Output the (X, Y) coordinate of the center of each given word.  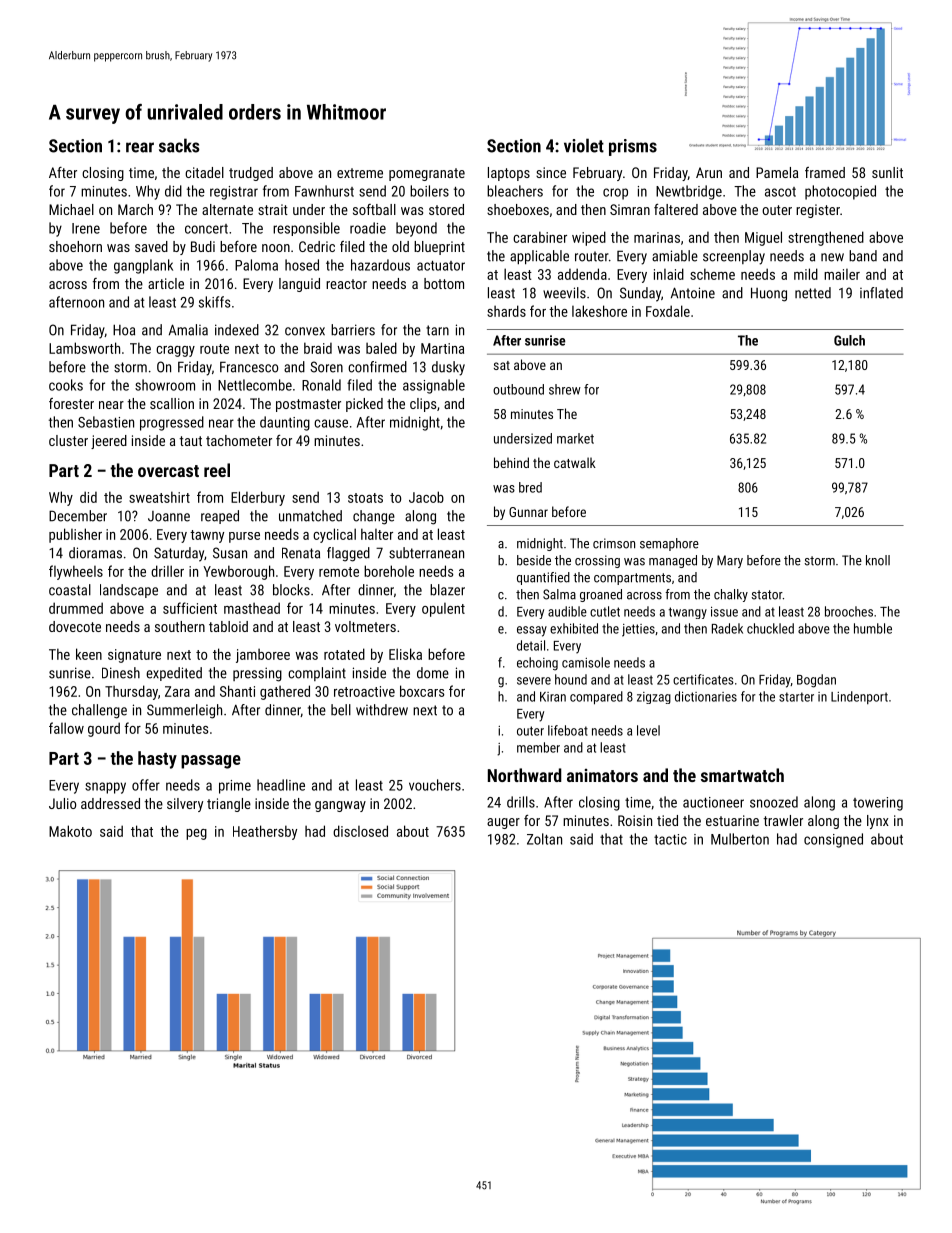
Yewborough (238, 572)
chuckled (770, 628)
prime (235, 787)
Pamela (777, 172)
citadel (204, 172)
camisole (586, 662)
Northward (525, 775)
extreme (360, 173)
